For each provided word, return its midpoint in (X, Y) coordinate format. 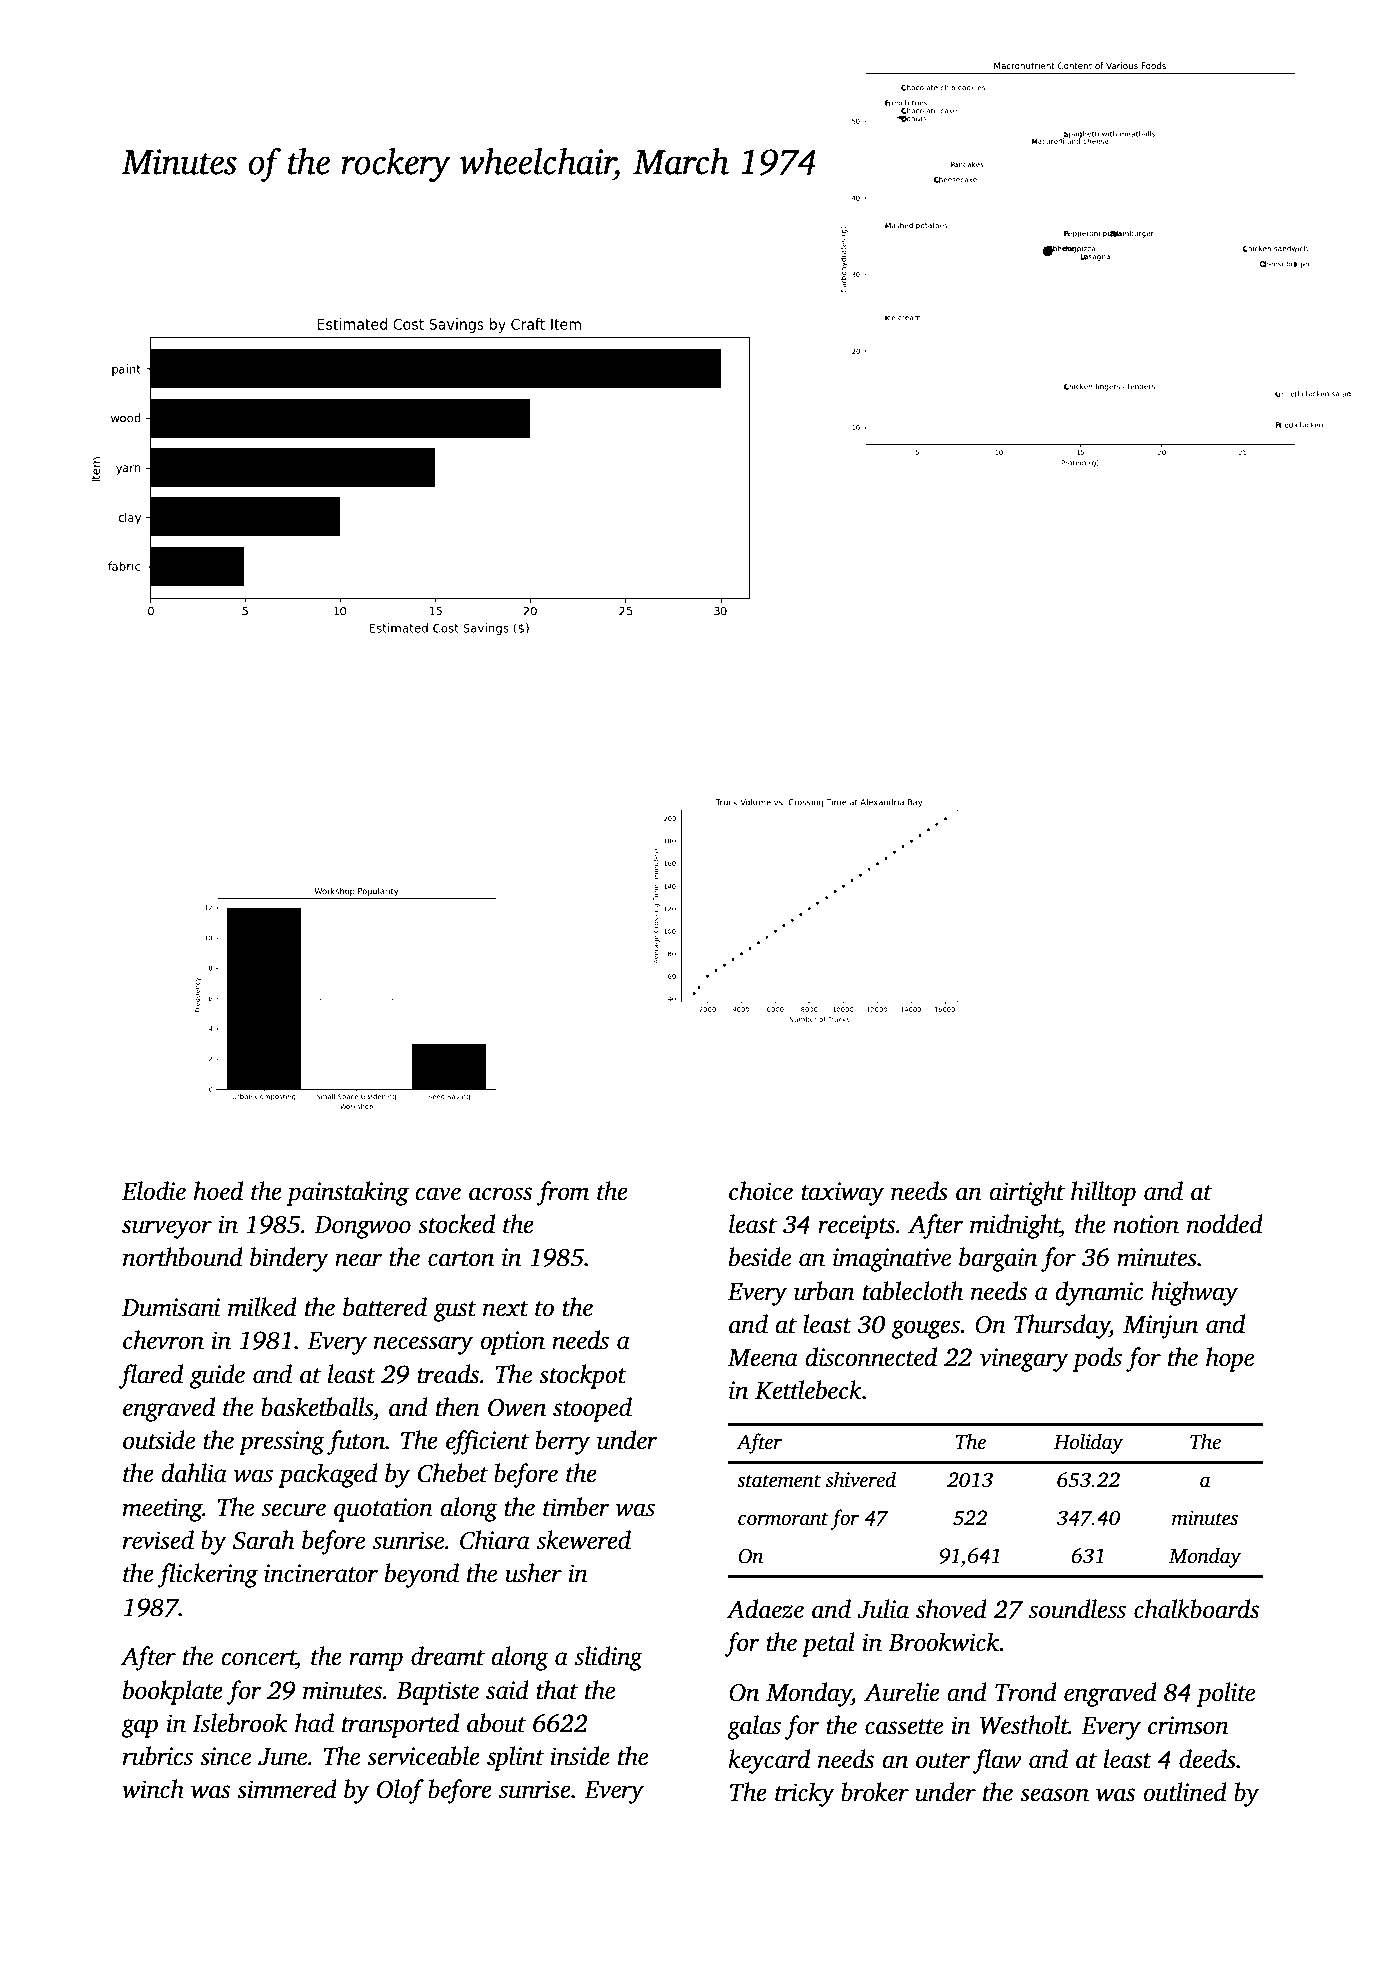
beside (760, 1257)
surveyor (167, 1229)
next (506, 1309)
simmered (287, 1789)
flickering (207, 1575)
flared (151, 1376)
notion (1146, 1224)
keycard (769, 1761)
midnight (1015, 1226)
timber (576, 1507)
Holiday (1088, 1443)
